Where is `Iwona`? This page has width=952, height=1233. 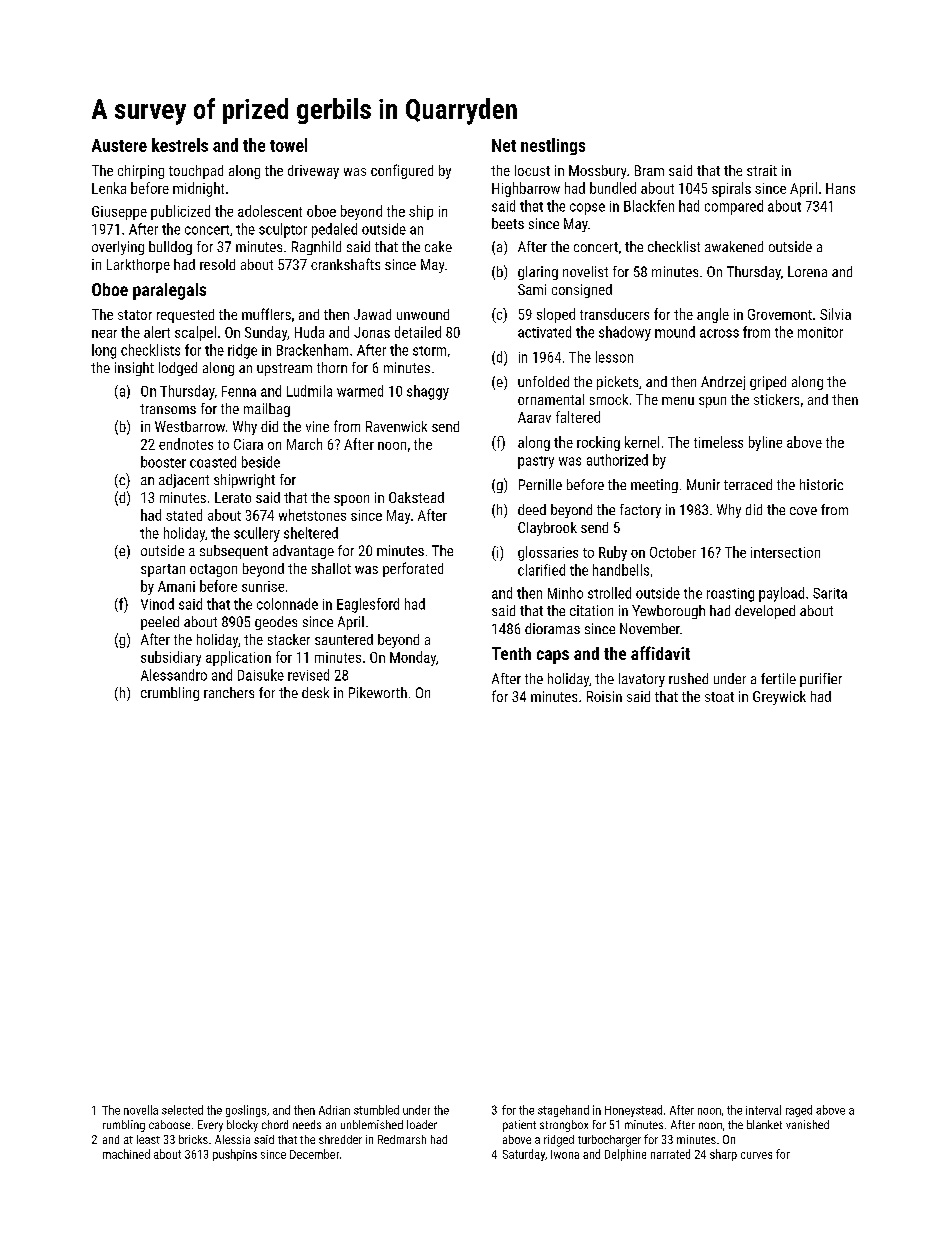
Iwona is located at coordinates (565, 1154).
